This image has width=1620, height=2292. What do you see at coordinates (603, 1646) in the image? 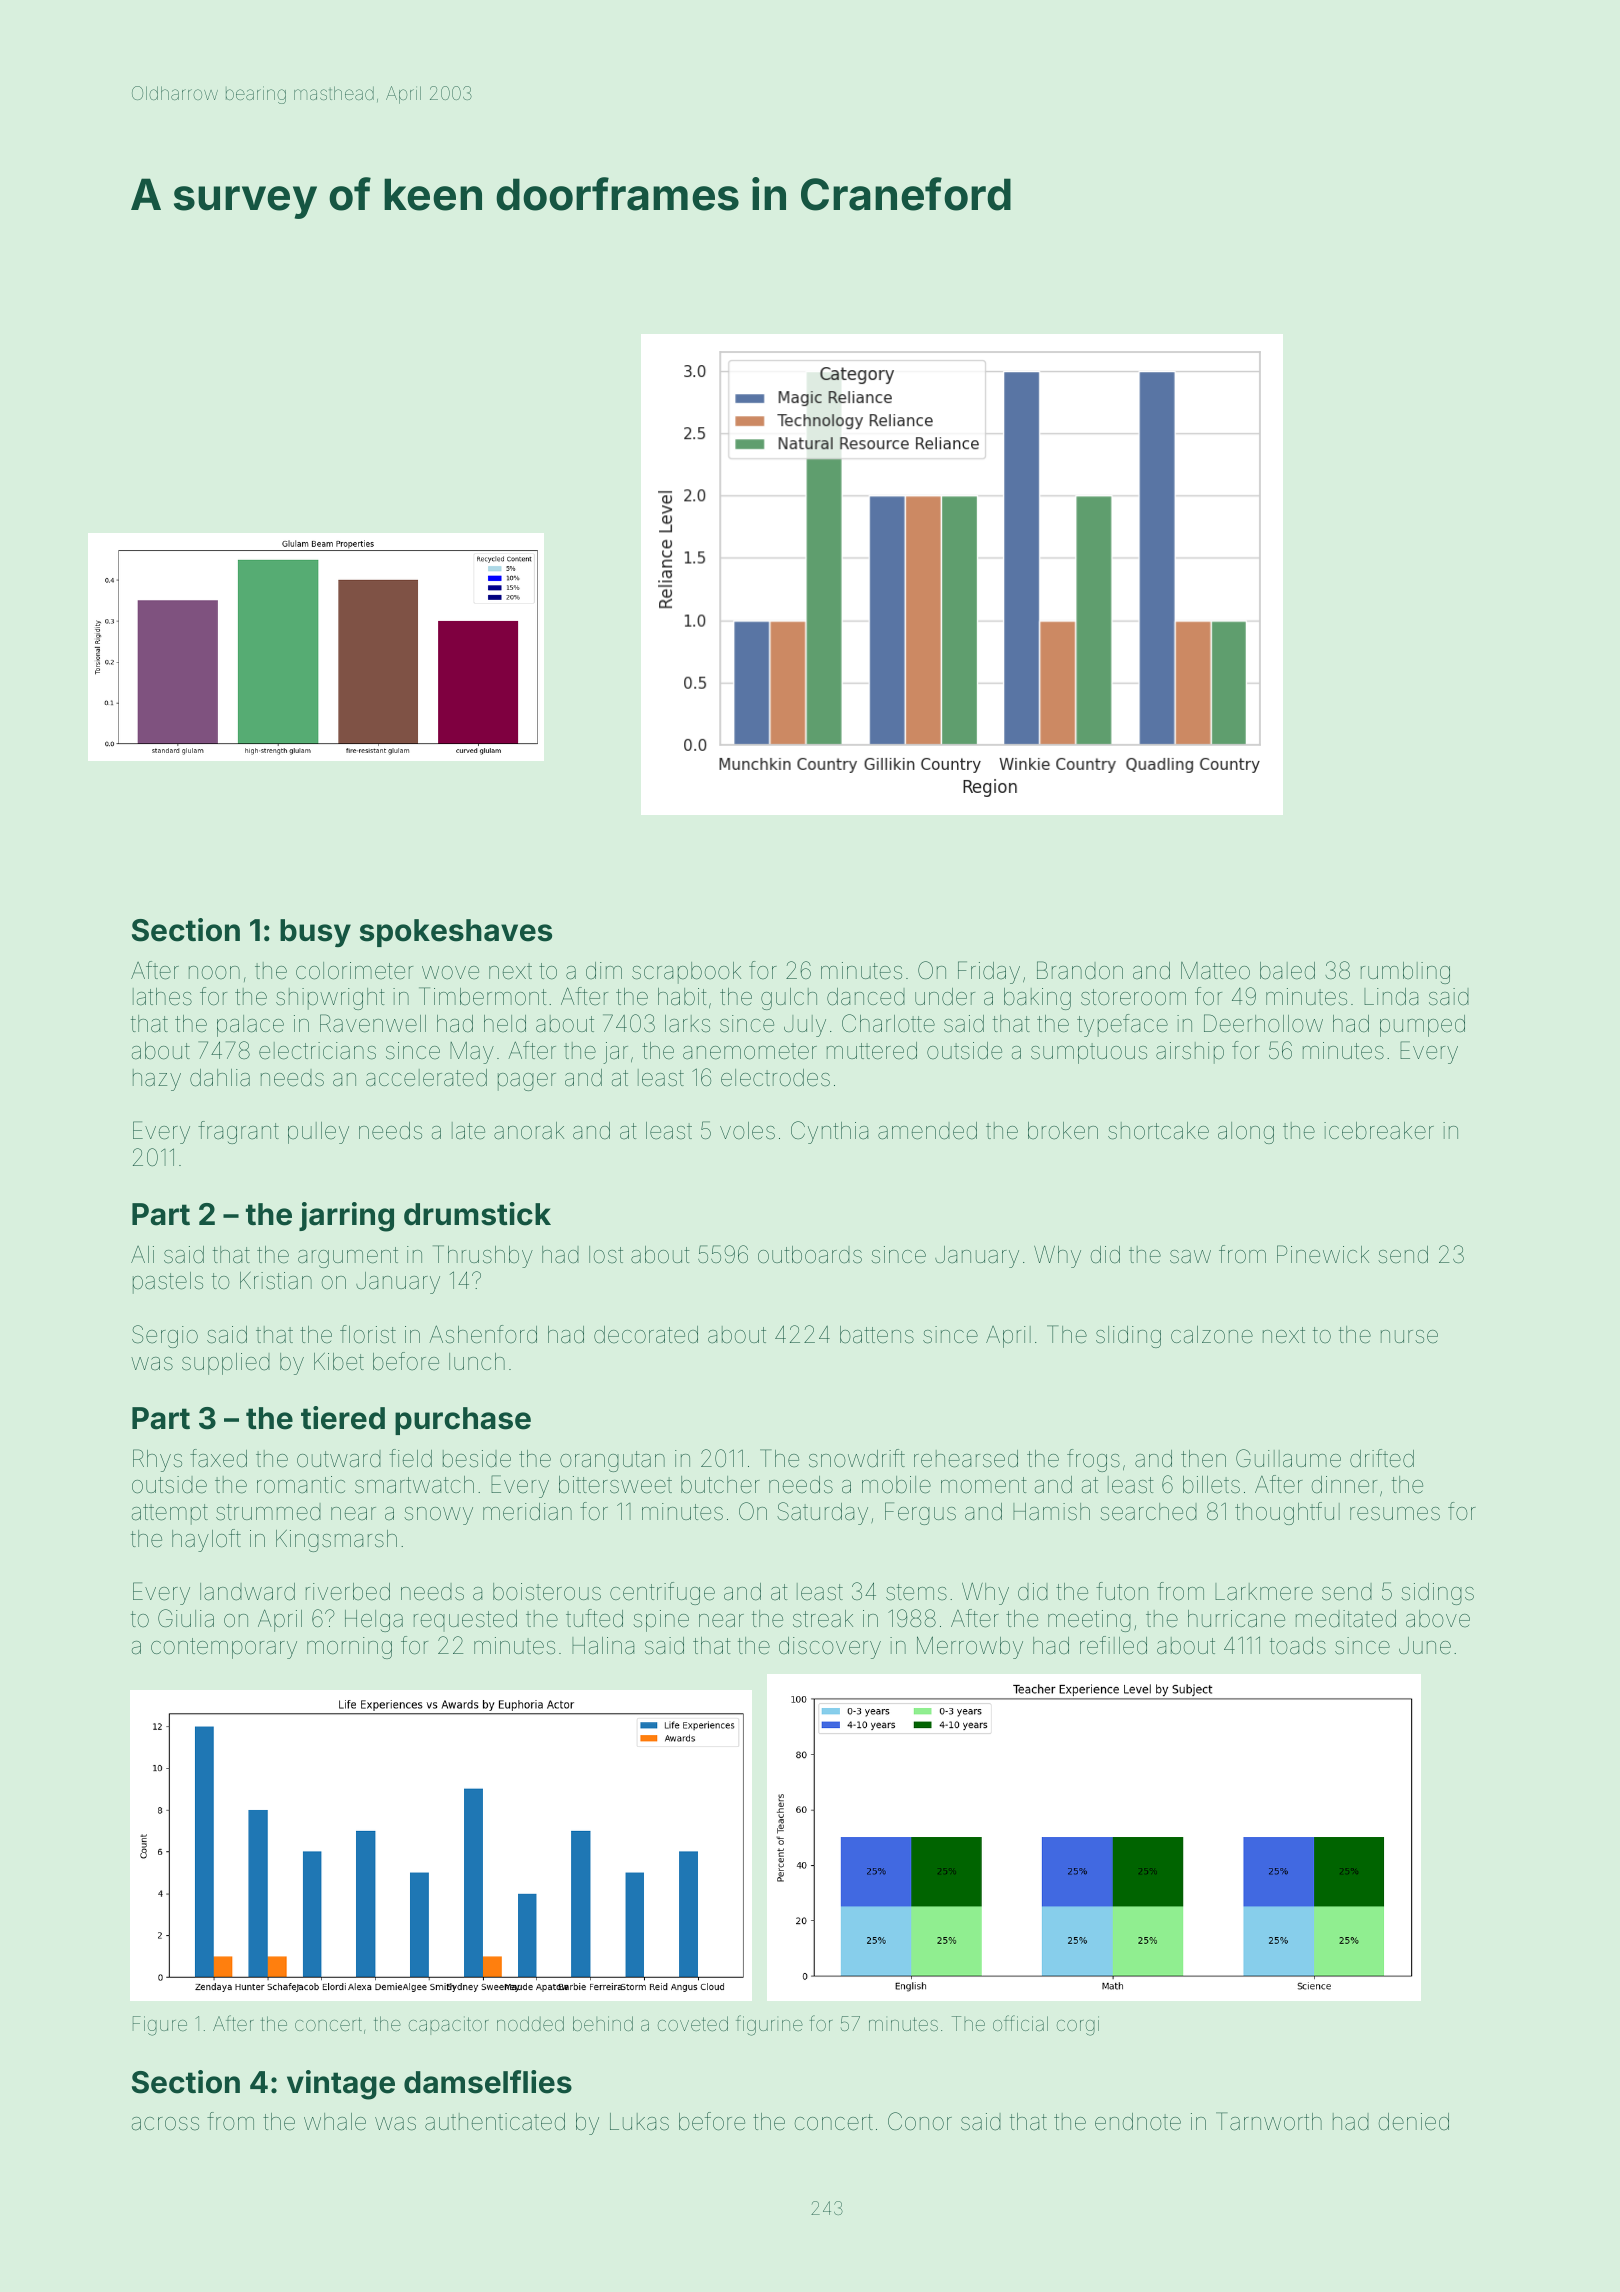
I see `Halina` at bounding box center [603, 1646].
